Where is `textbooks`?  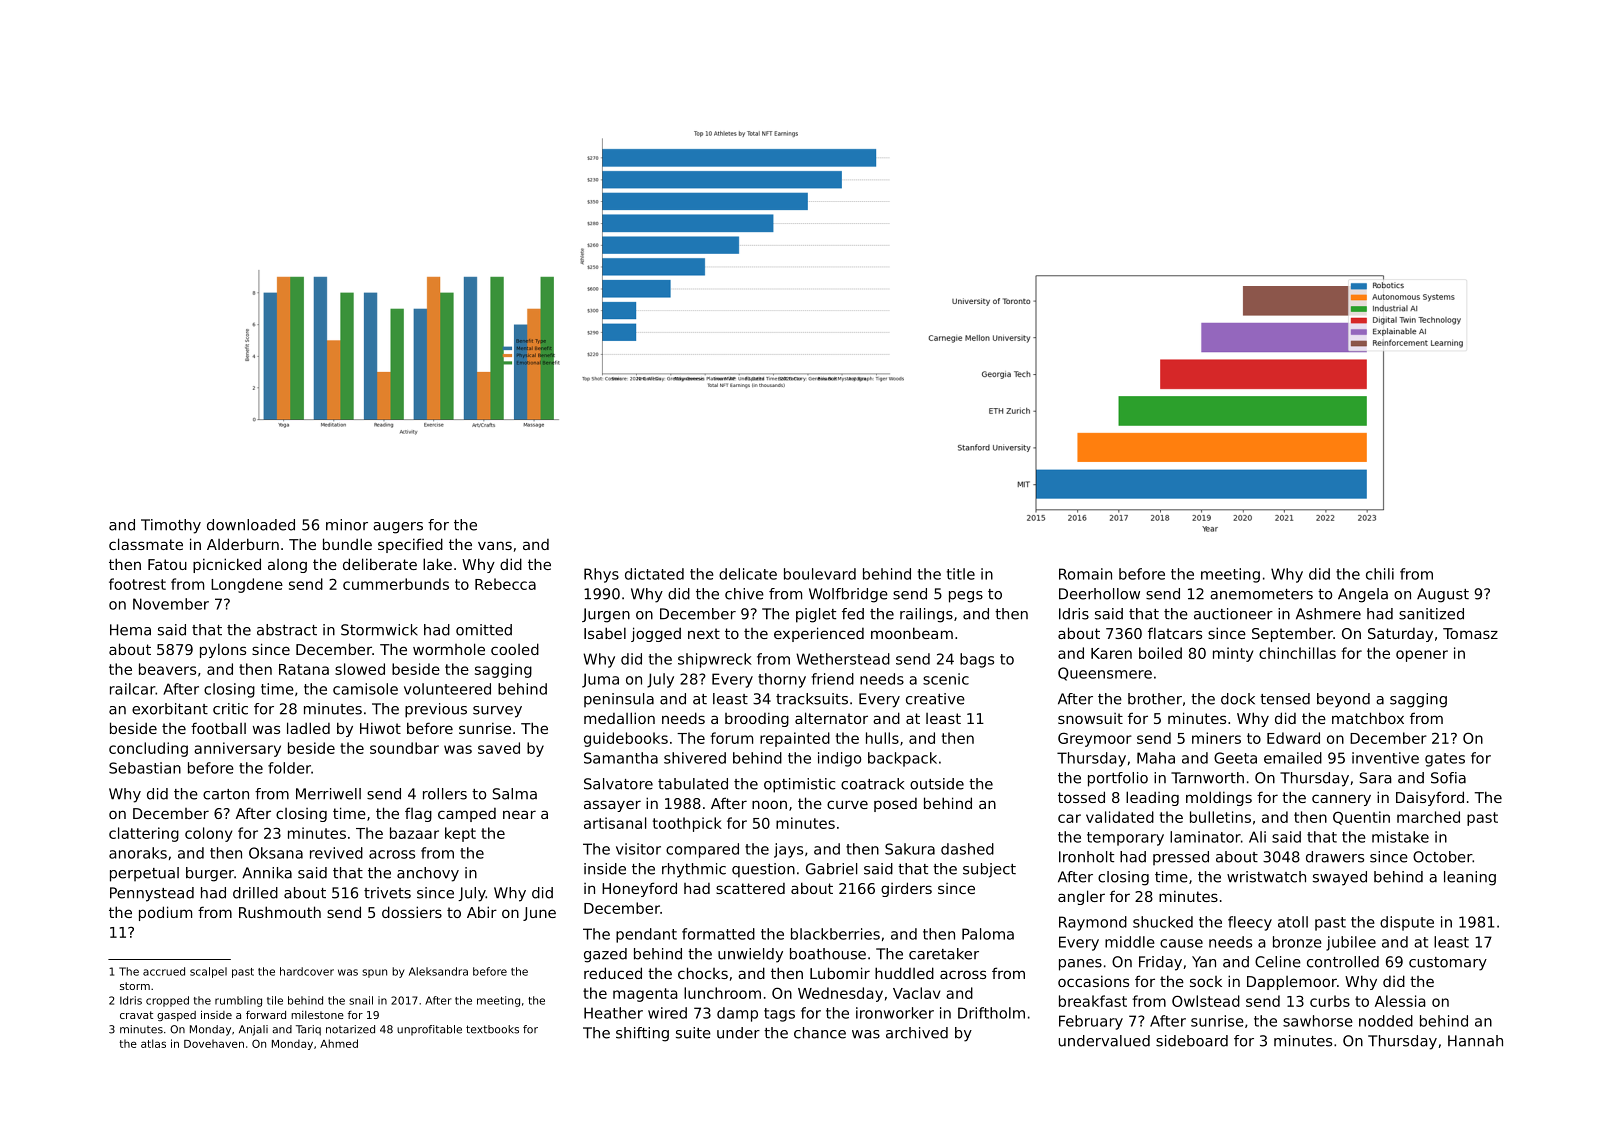
textbooks is located at coordinates (492, 1029).
